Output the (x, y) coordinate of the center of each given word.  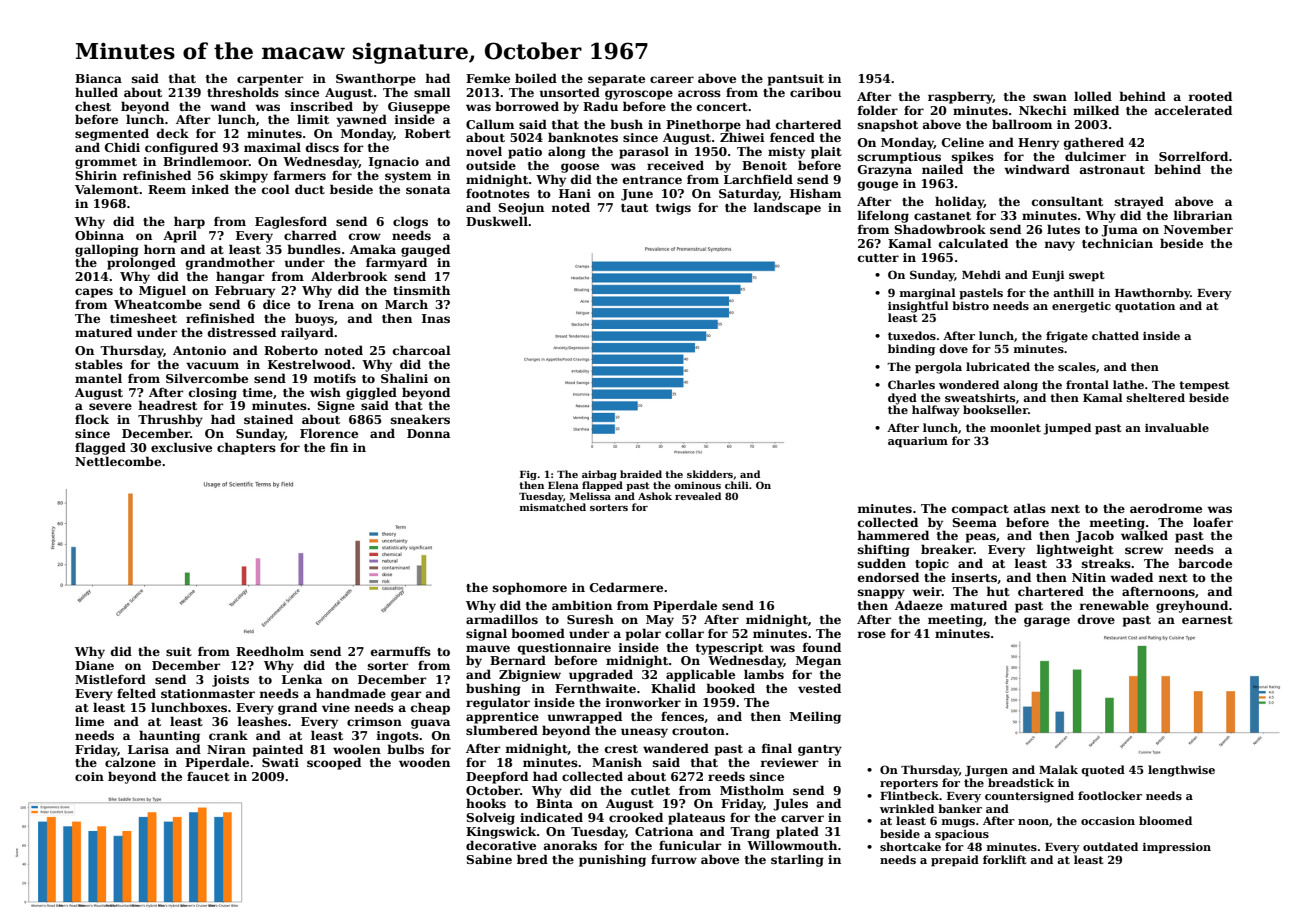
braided (641, 474)
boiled (536, 78)
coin (89, 776)
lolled (1093, 96)
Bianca (98, 78)
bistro (970, 305)
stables (99, 364)
